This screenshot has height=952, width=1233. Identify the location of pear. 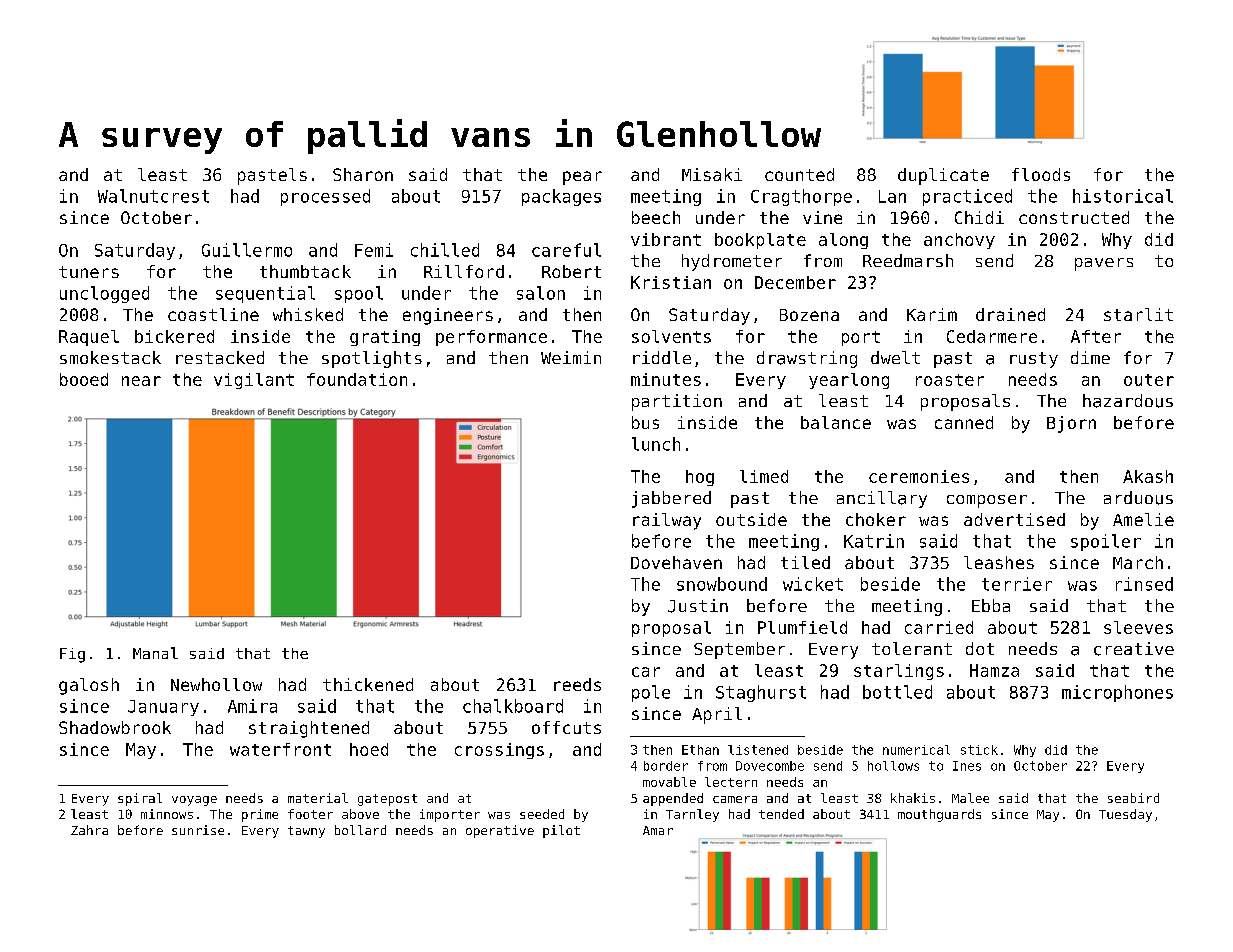
(582, 178).
